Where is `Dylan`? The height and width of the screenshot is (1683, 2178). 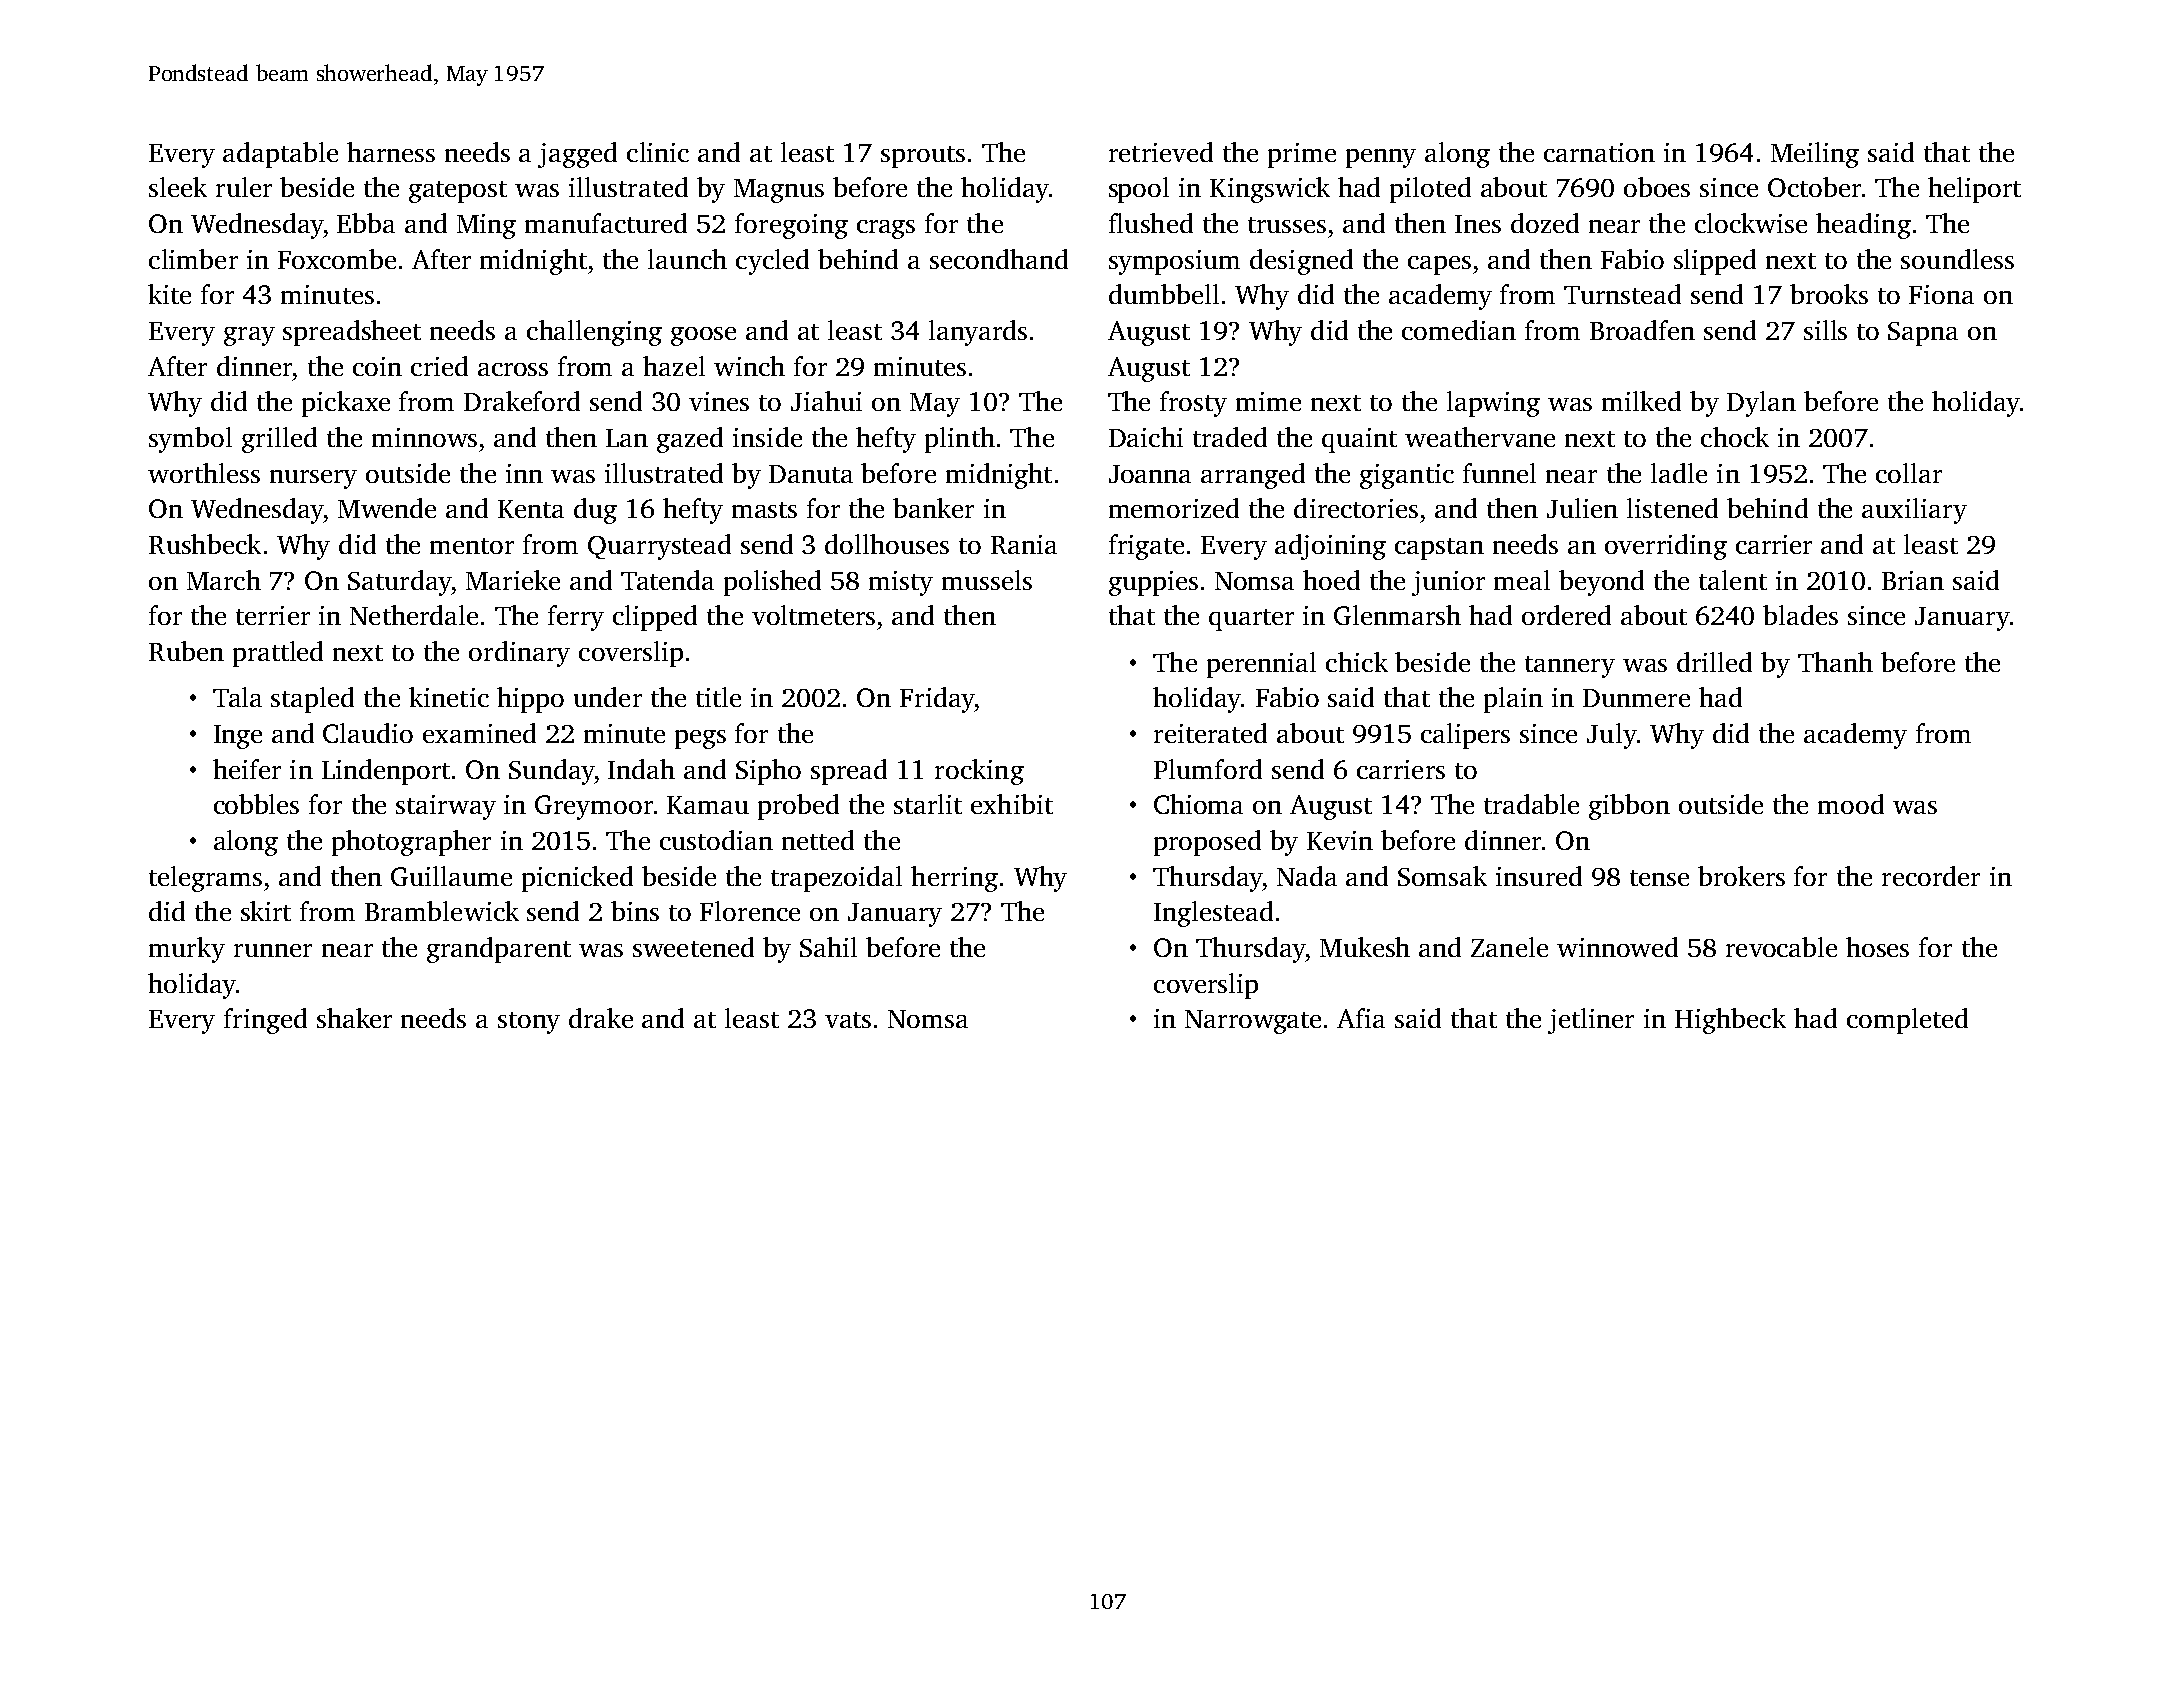
Dylan is located at coordinates (1761, 404).
